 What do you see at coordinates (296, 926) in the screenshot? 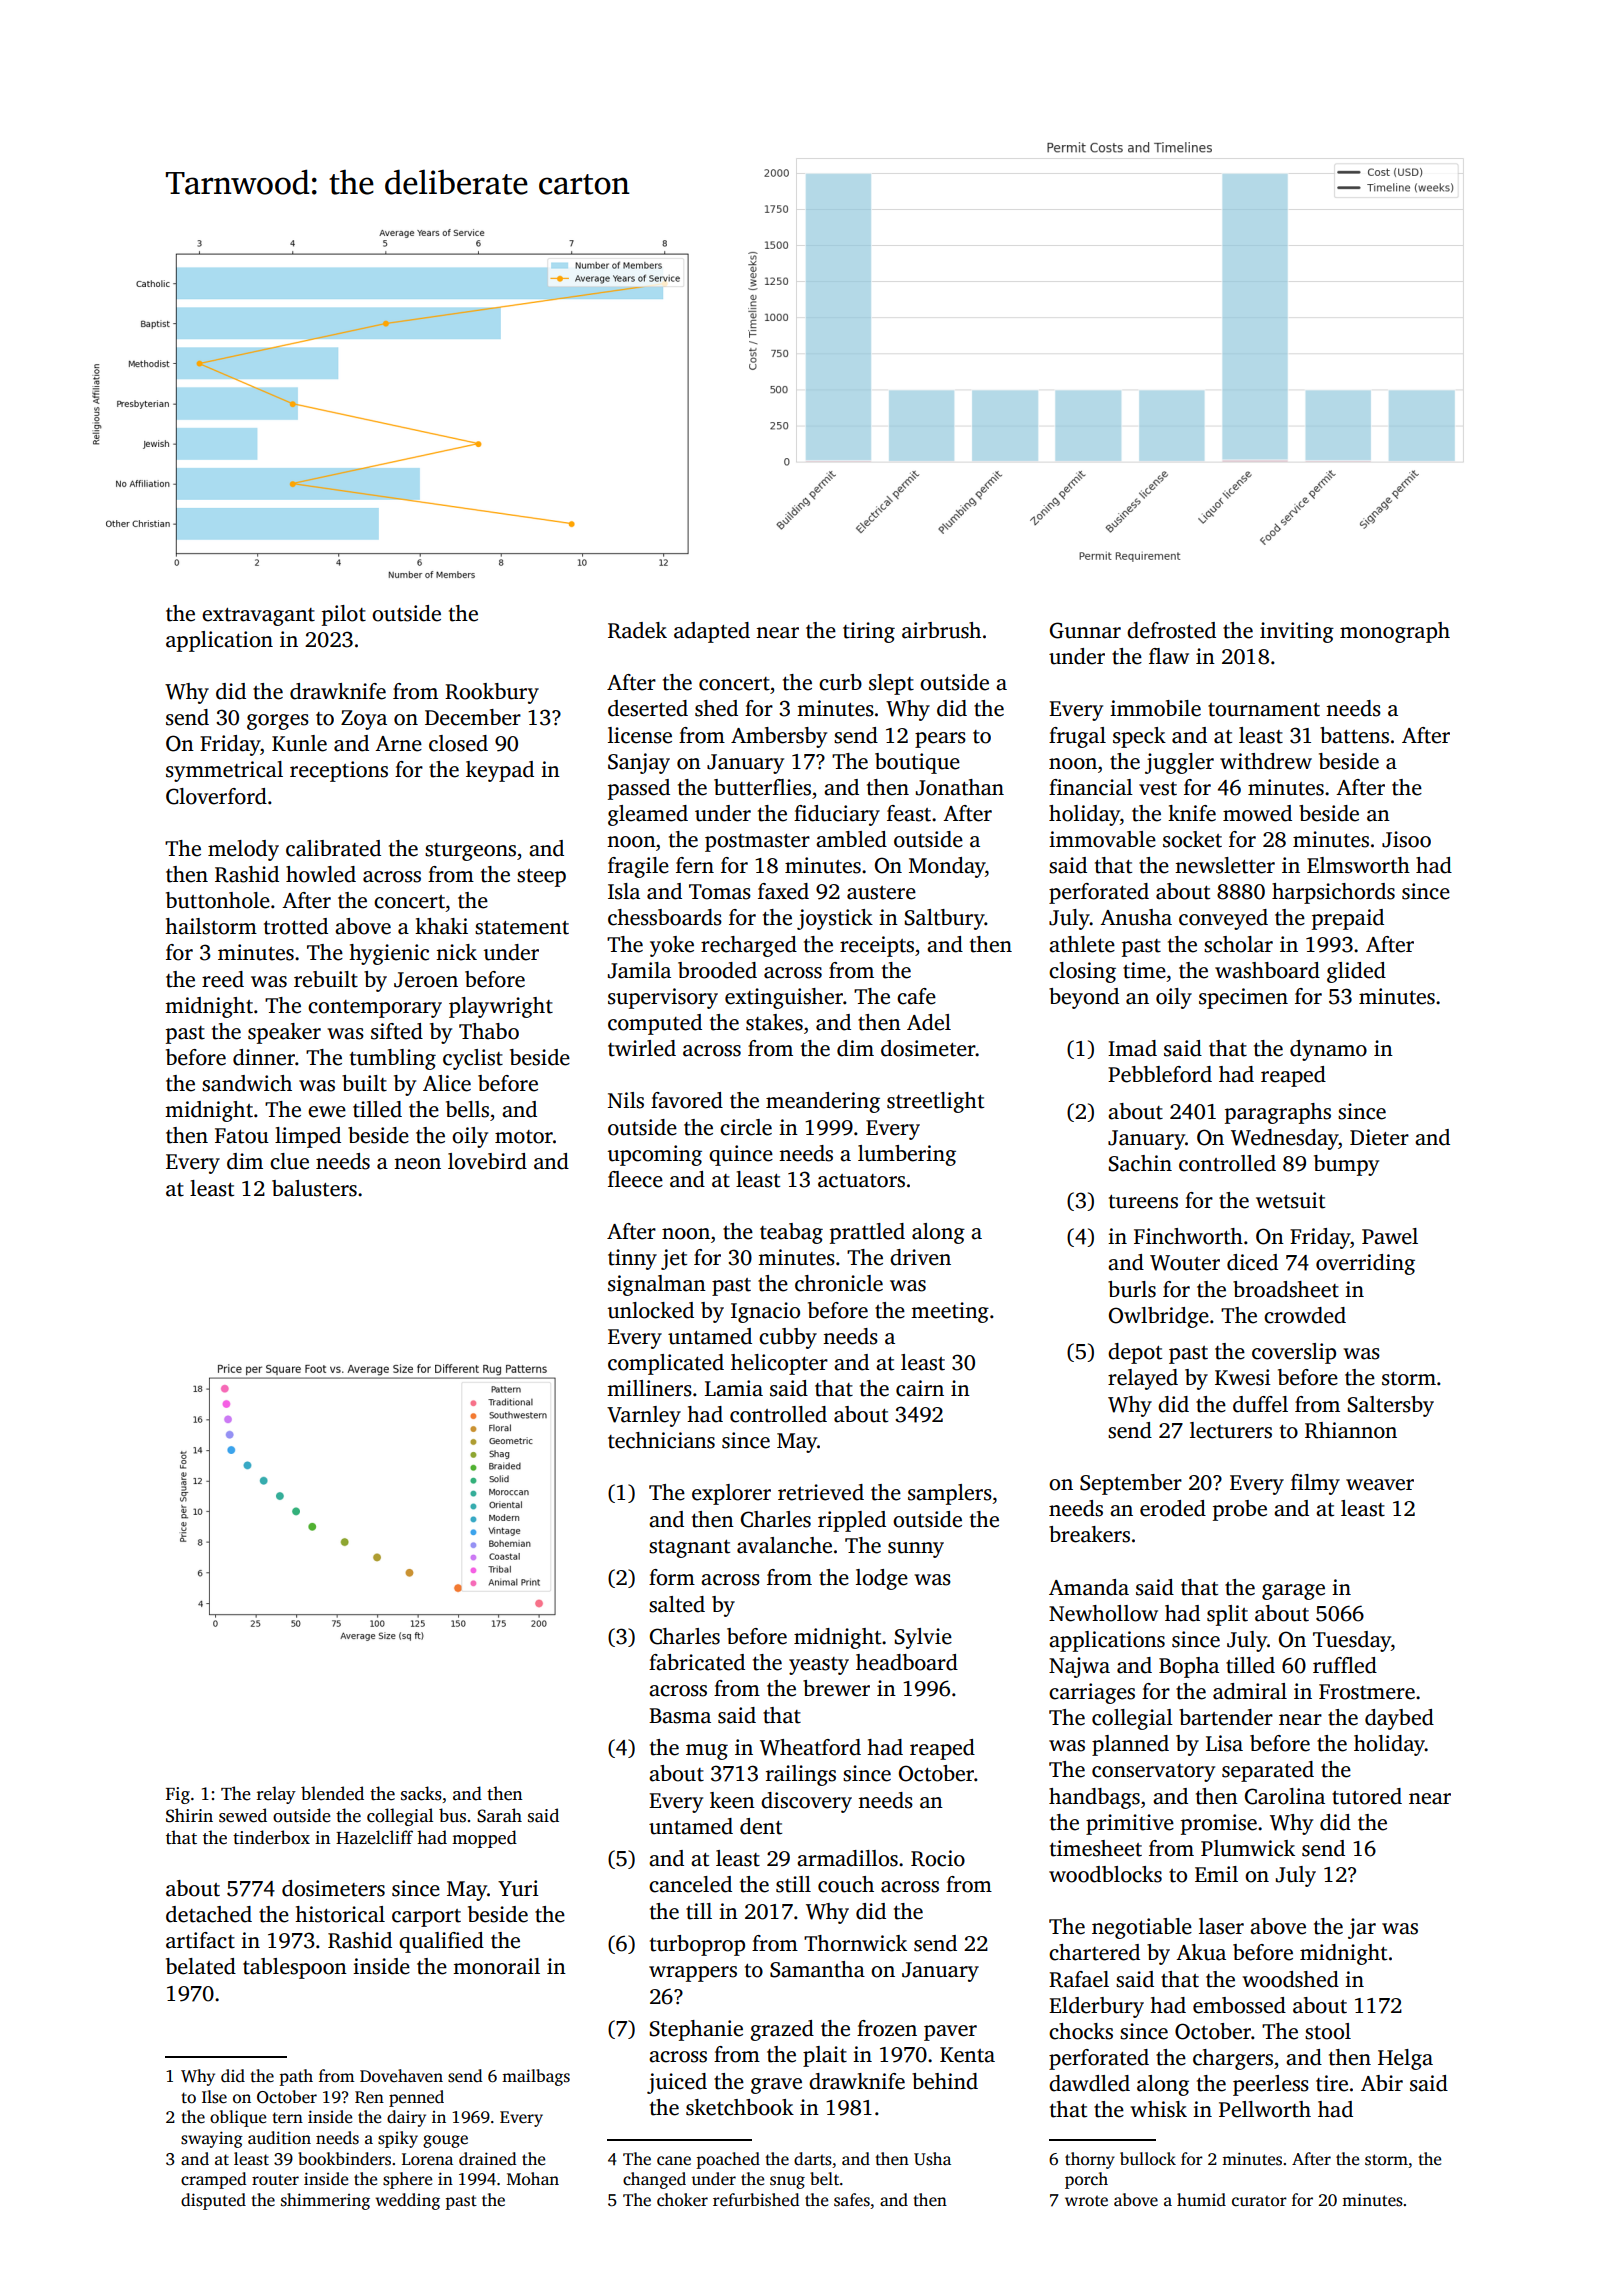
I see `trotted` at bounding box center [296, 926].
